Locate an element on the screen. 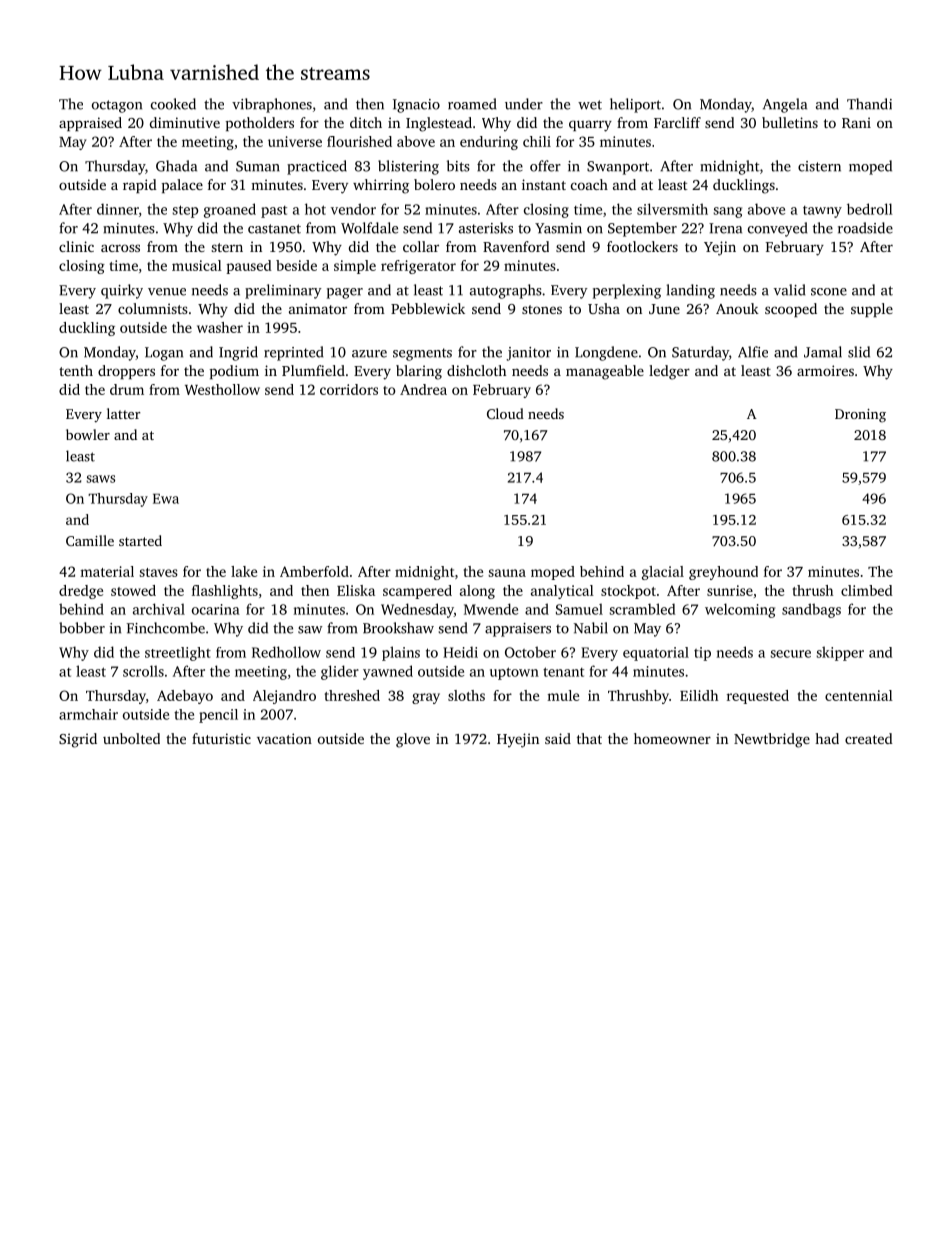 The image size is (952, 1233). said is located at coordinates (558, 738).
